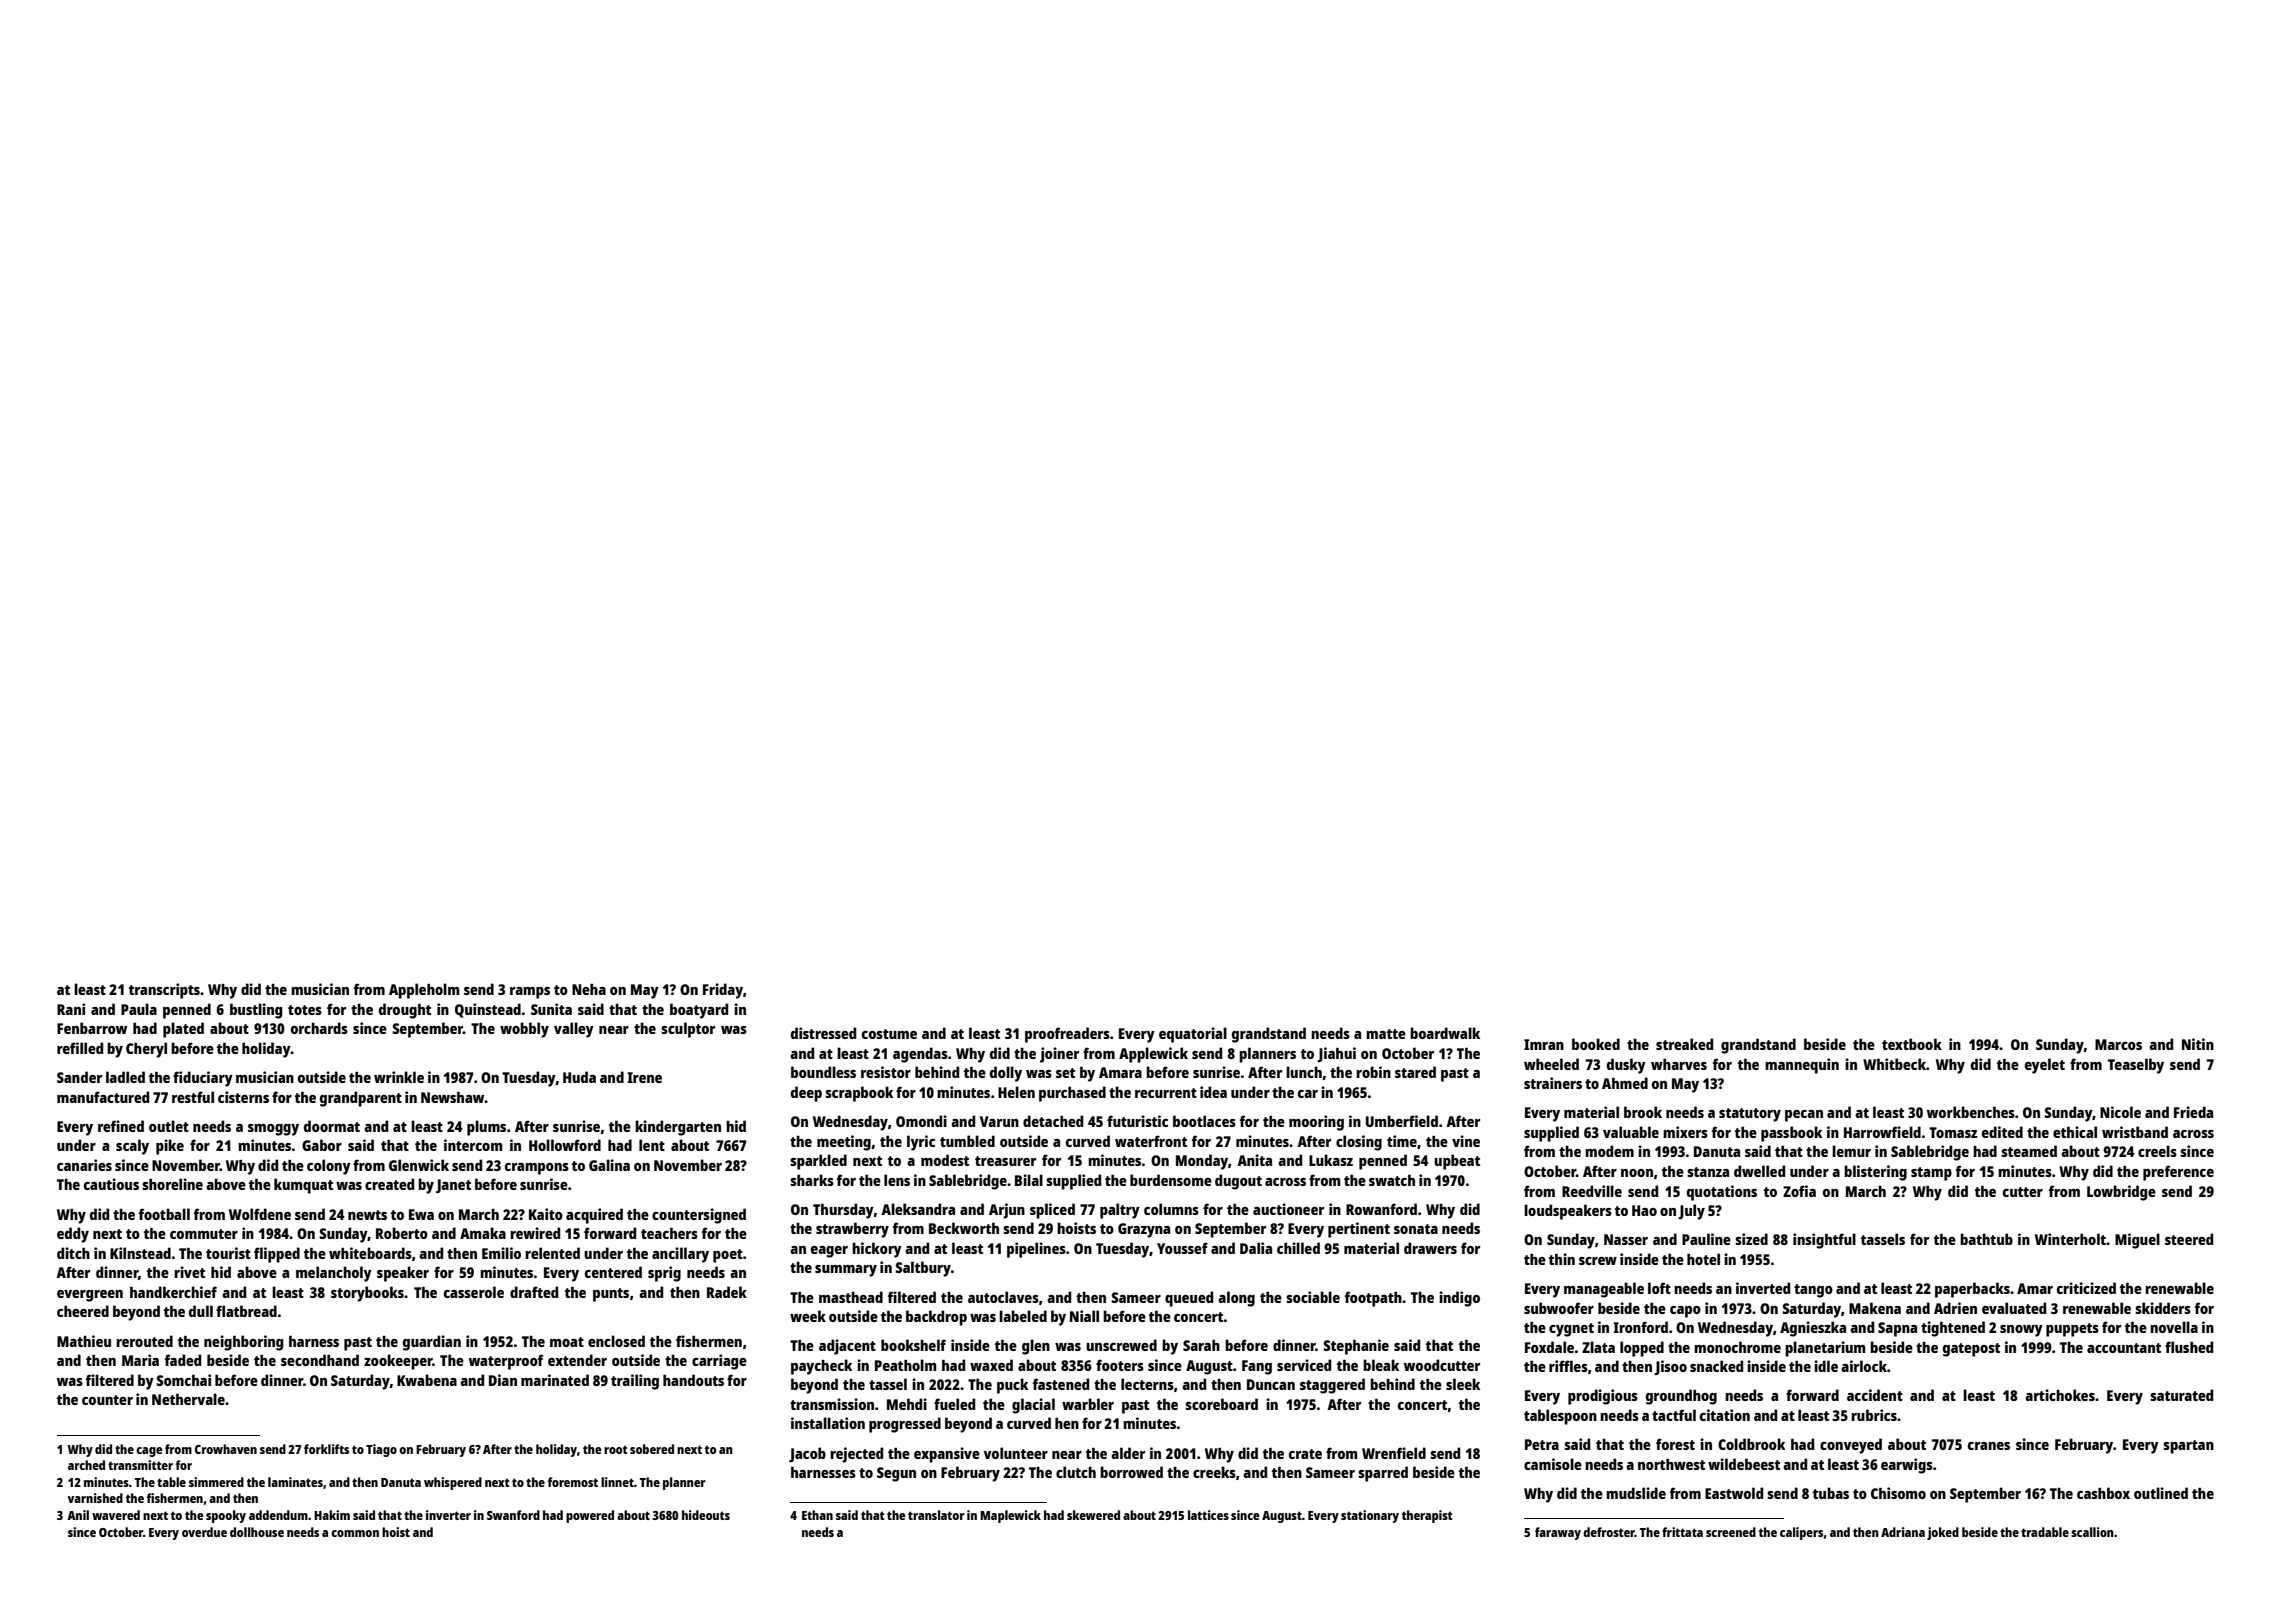  Describe the element at coordinates (164, 991) in the page. I see `transcripts` at that location.
